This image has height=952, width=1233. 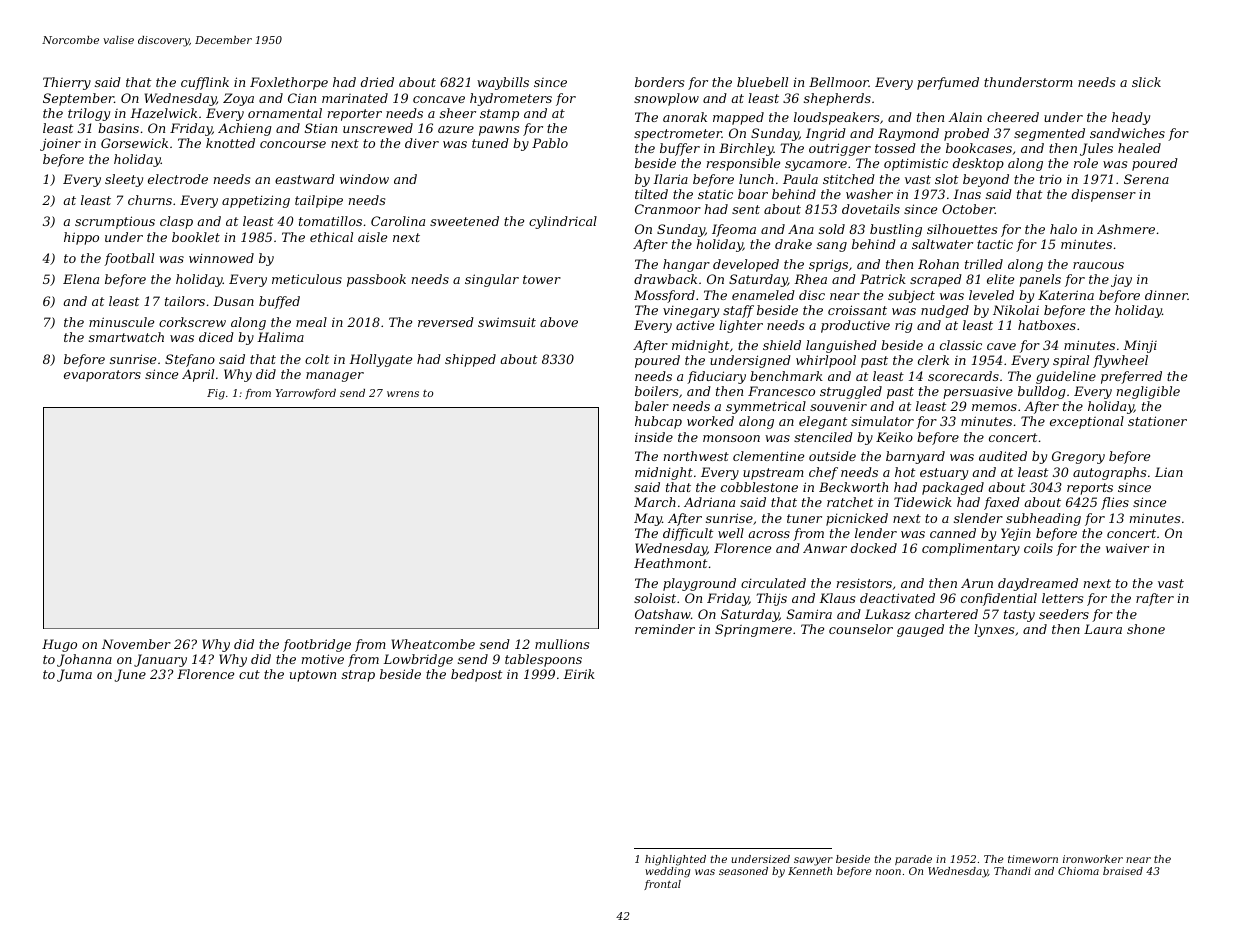 What do you see at coordinates (948, 83) in the image?
I see `perfumed` at bounding box center [948, 83].
